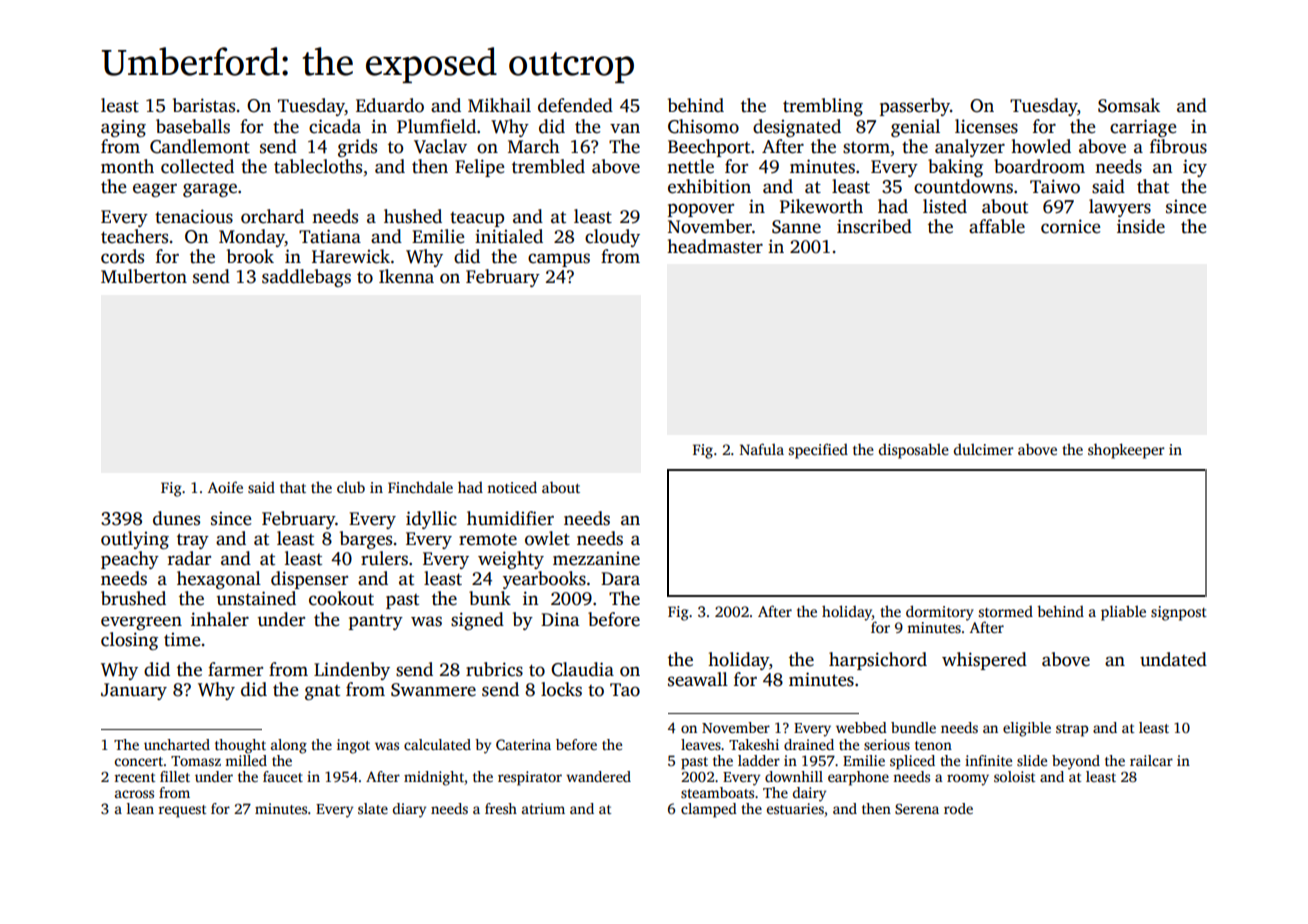 This document has width=1308, height=924. Describe the element at coordinates (406, 276) in the document. I see `Ikenna` at that location.
